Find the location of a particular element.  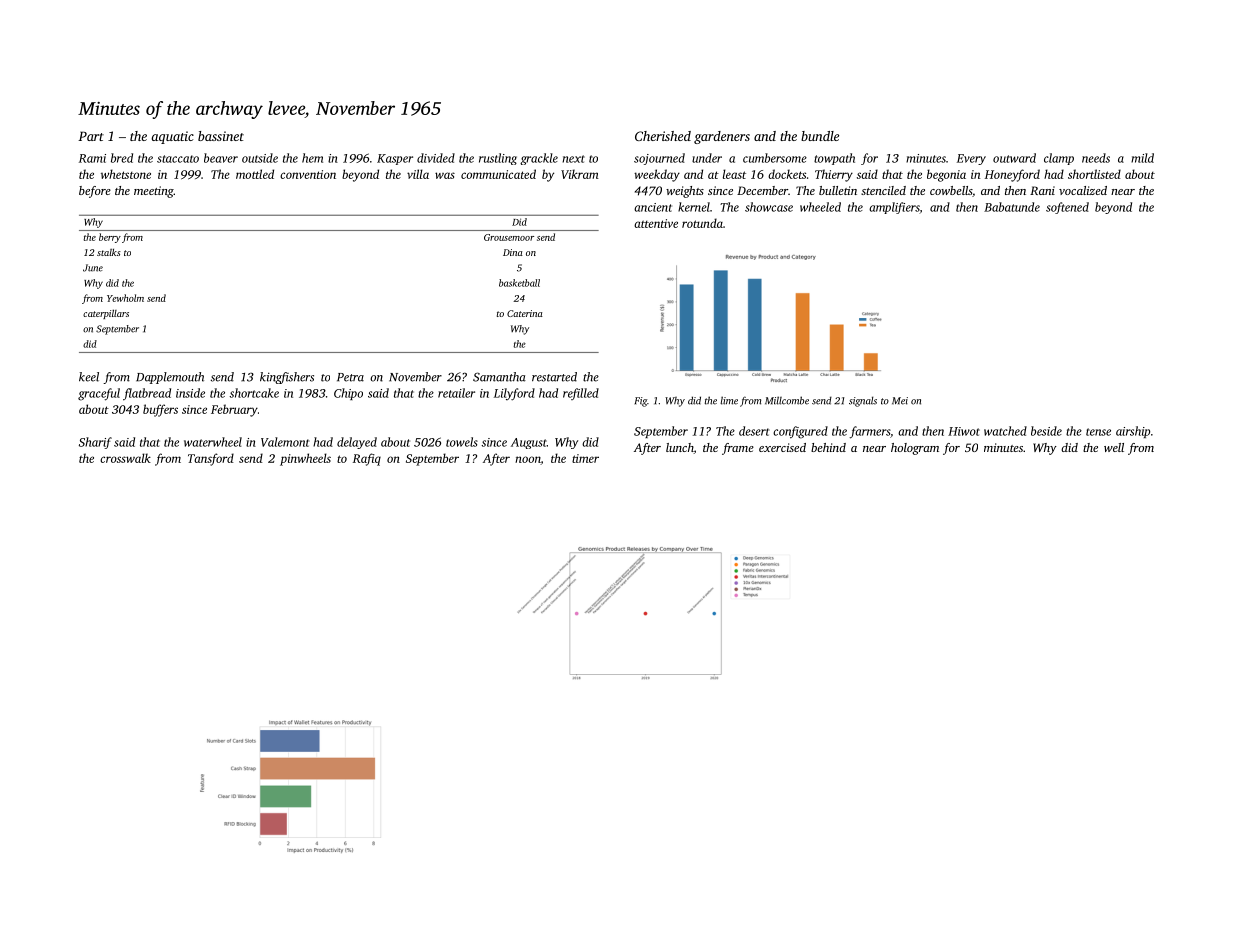

keel is located at coordinates (89, 377).
